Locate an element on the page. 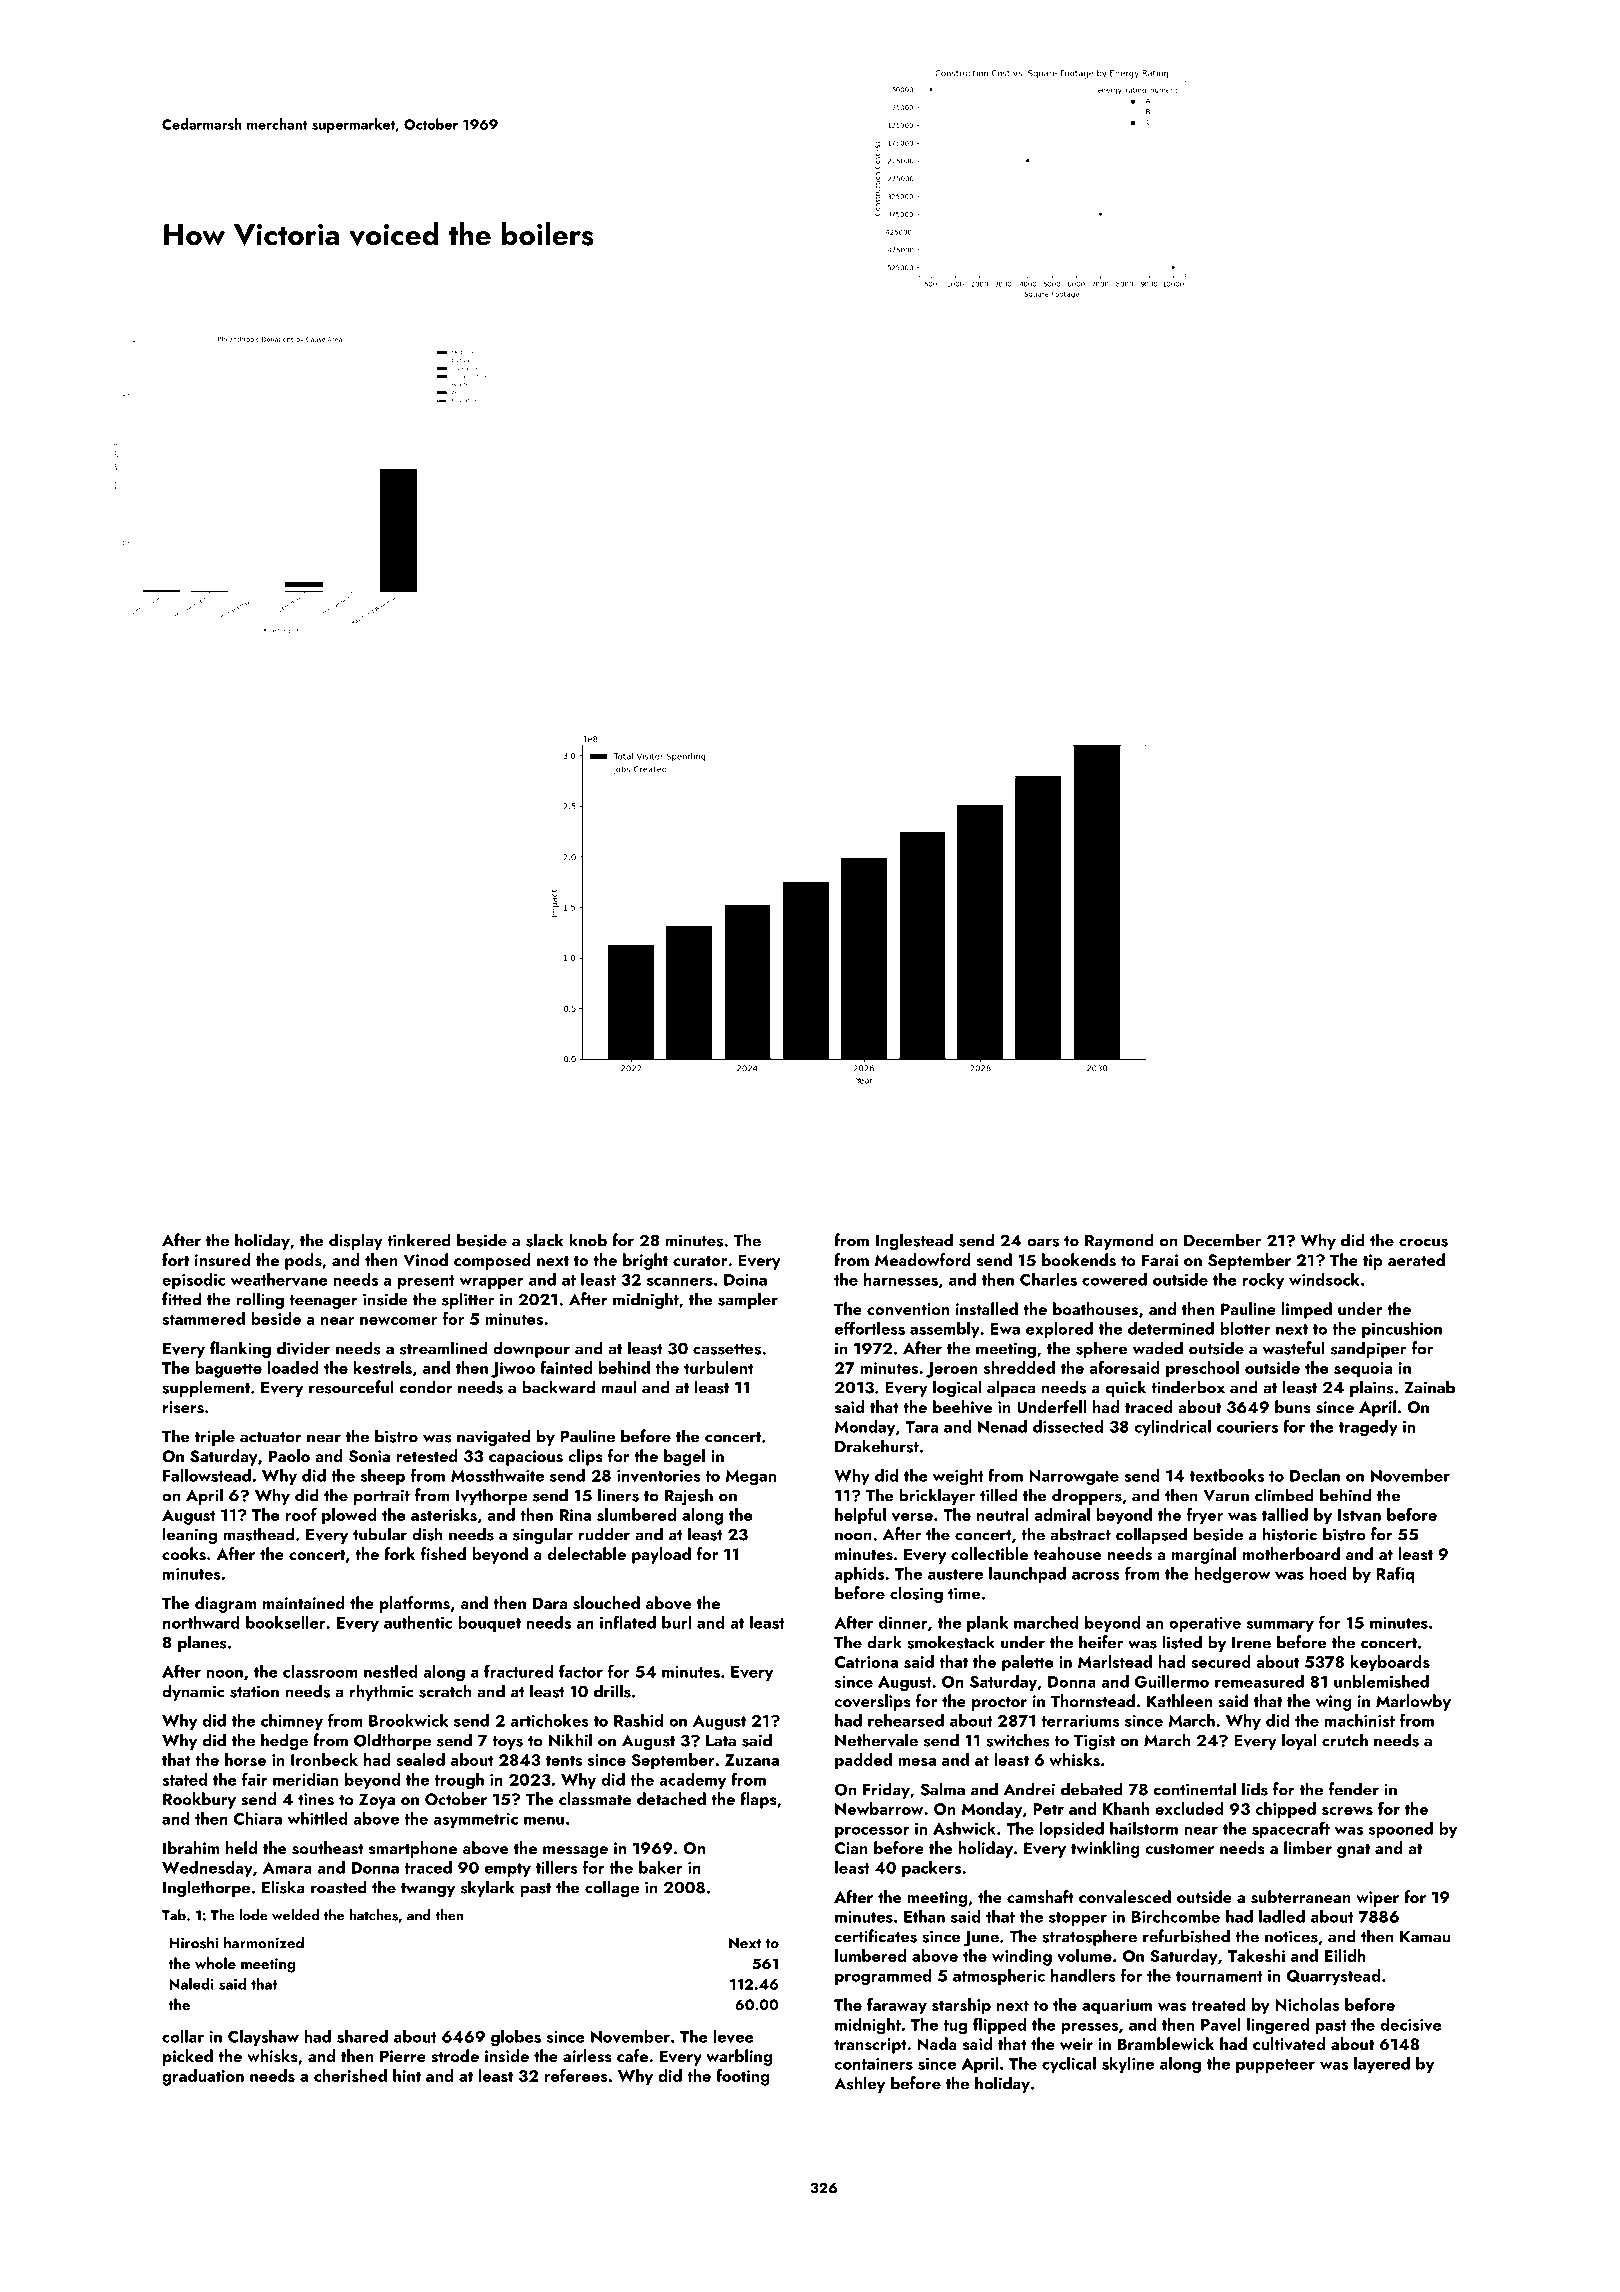 The height and width of the page is (2292, 1620). risers is located at coordinates (183, 1407).
